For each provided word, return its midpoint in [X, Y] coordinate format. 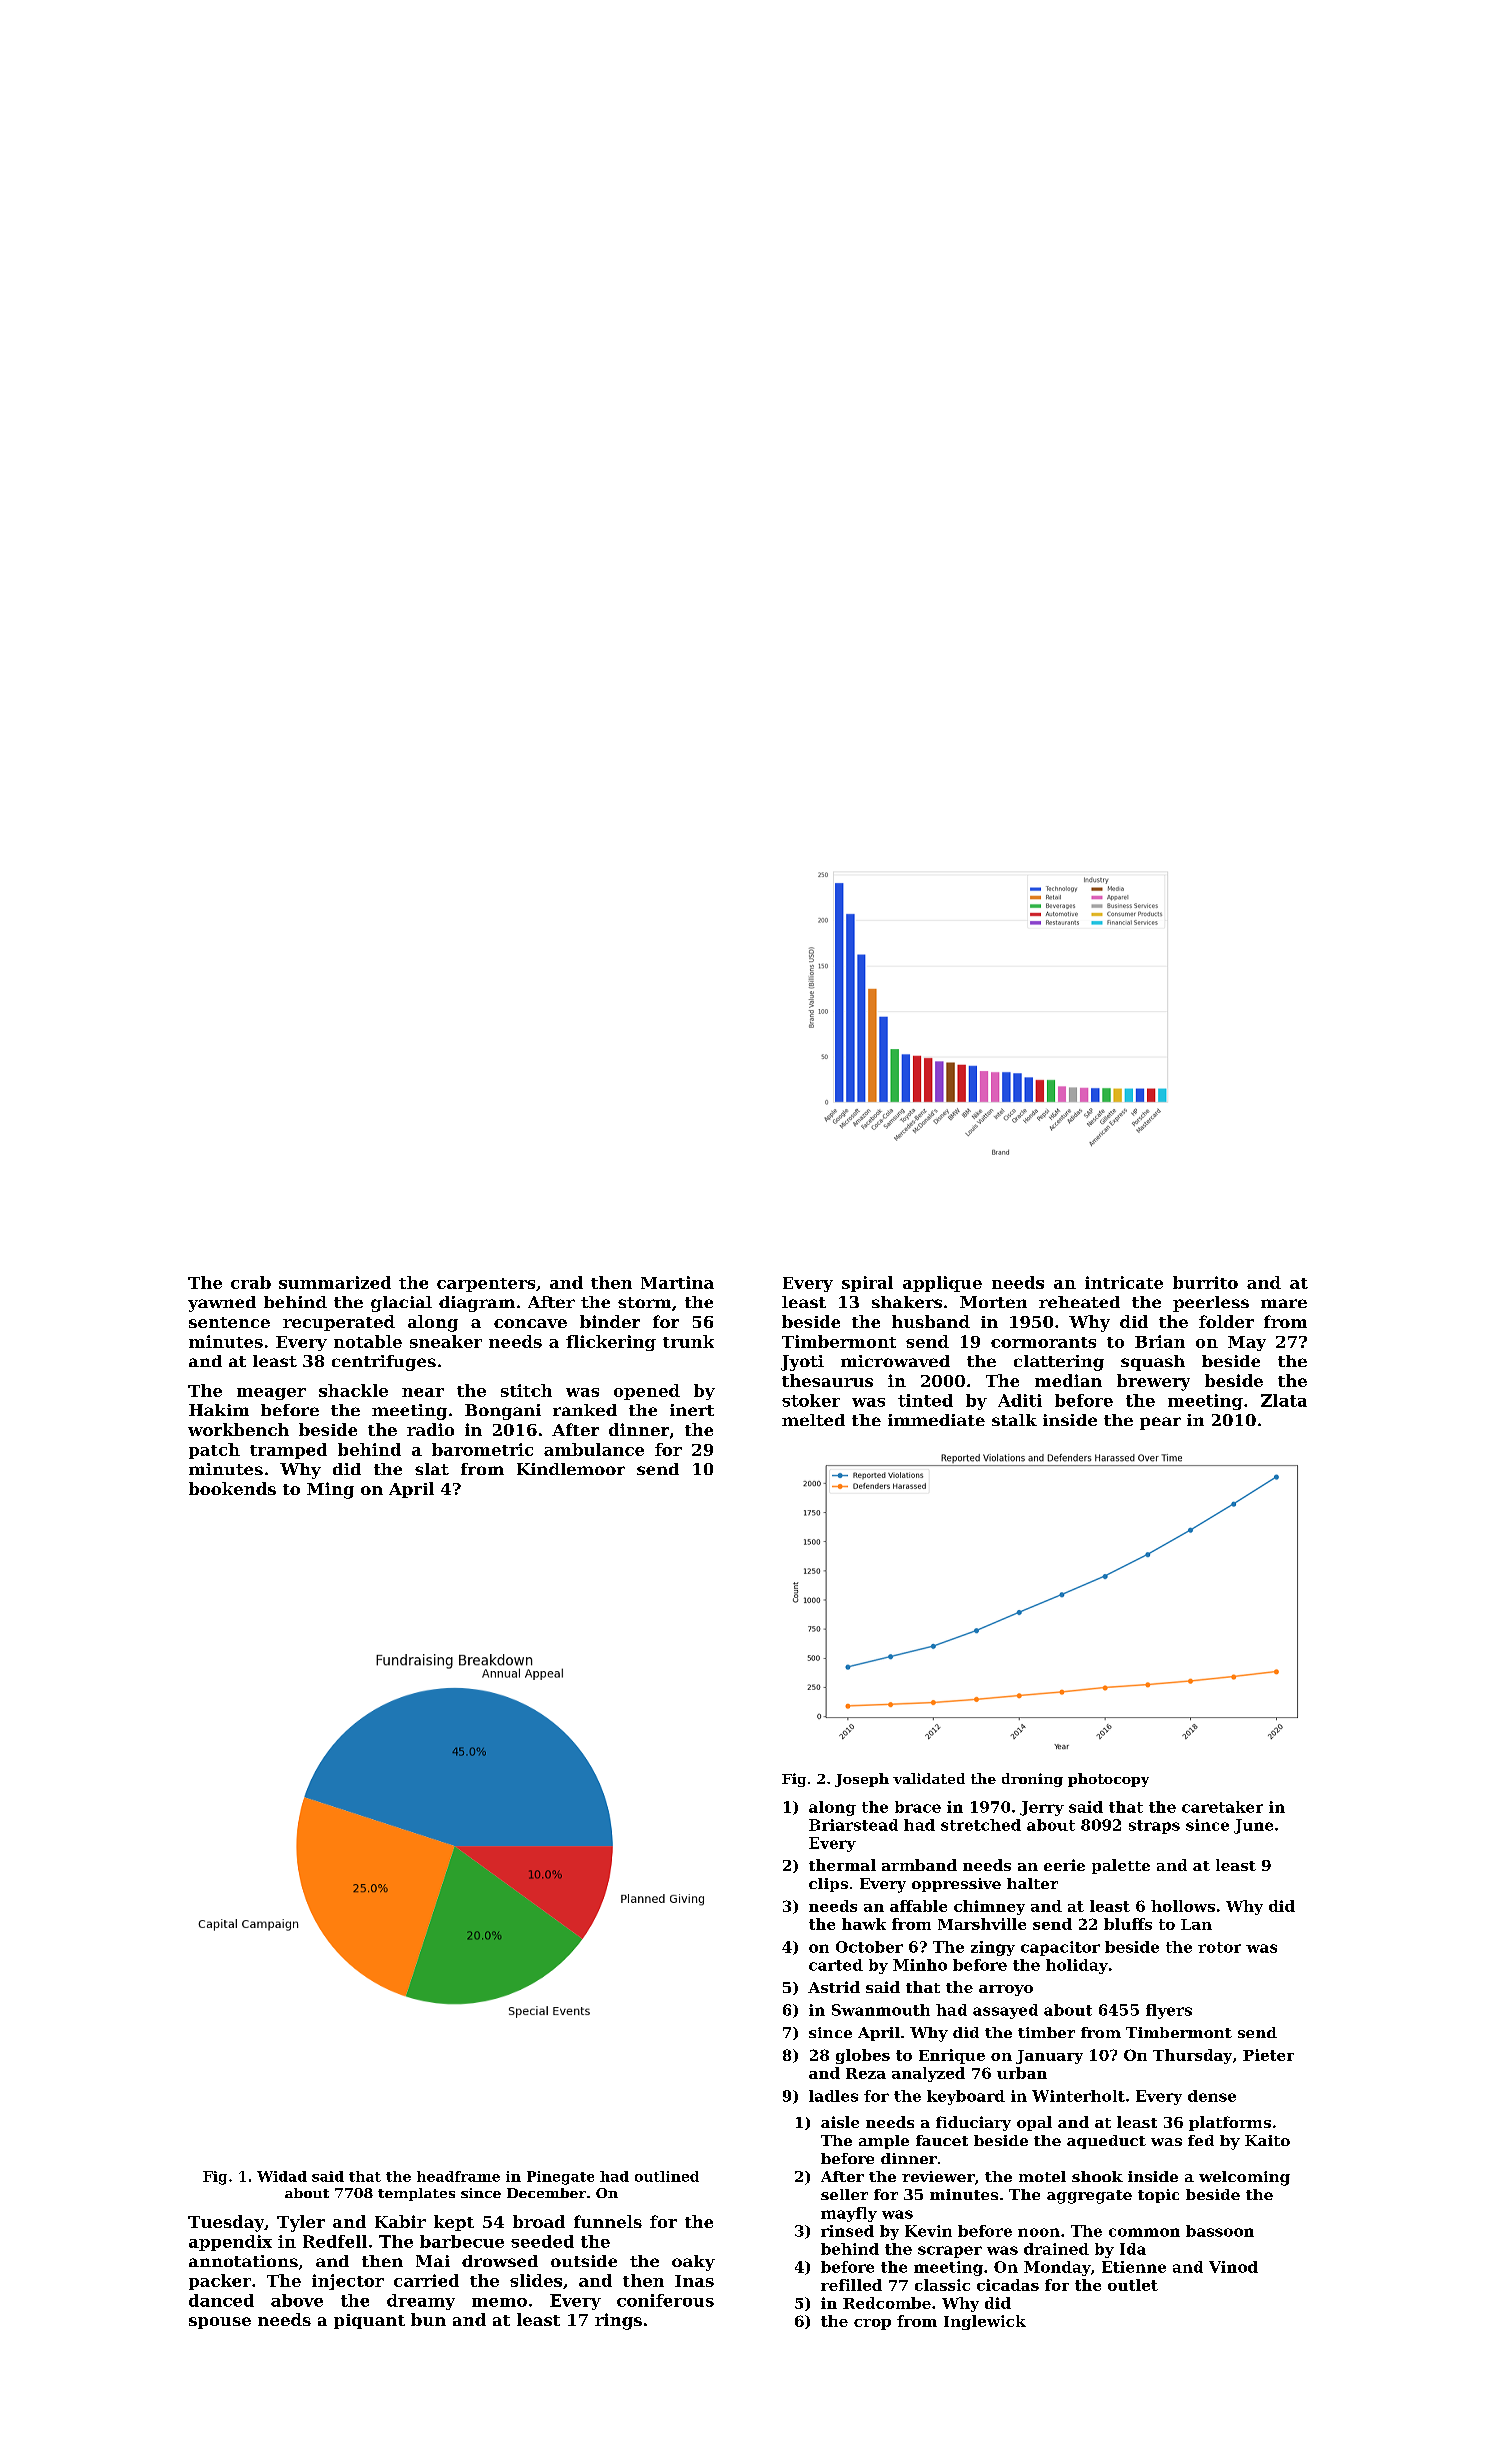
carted [836, 1965]
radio [430, 1429]
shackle [353, 1390]
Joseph [862, 1780]
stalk [1014, 1420]
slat [432, 1469]
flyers [1169, 2011]
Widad [282, 2176]
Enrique [952, 2056]
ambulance [594, 1449]
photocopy [1108, 1780]
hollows [1183, 1906]
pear [1160, 1423]
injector [348, 2282]
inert [692, 1410]
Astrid [834, 1987]
